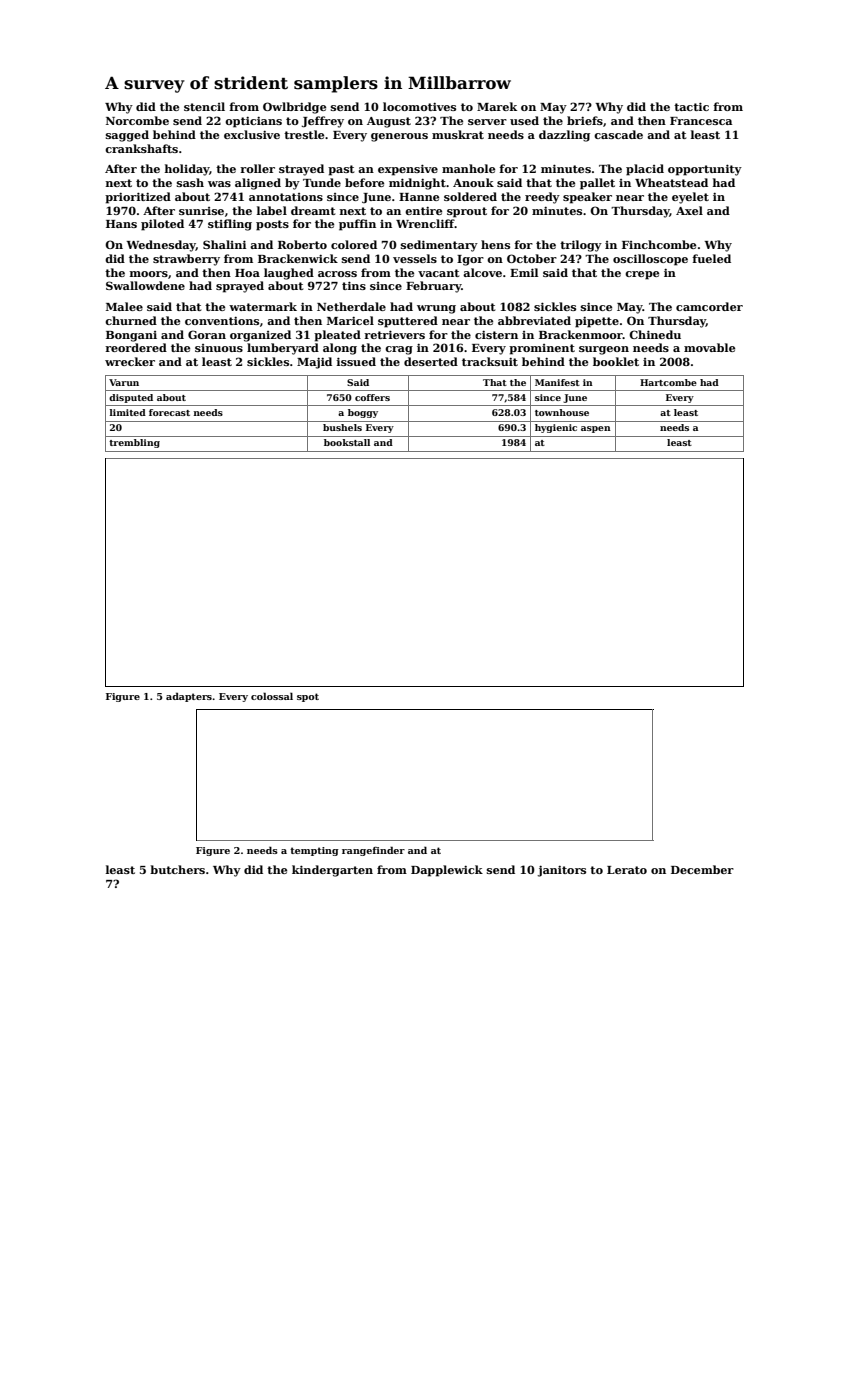 The image size is (849, 1400). Describe the element at coordinates (495, 244) in the image. I see `hens` at that location.
